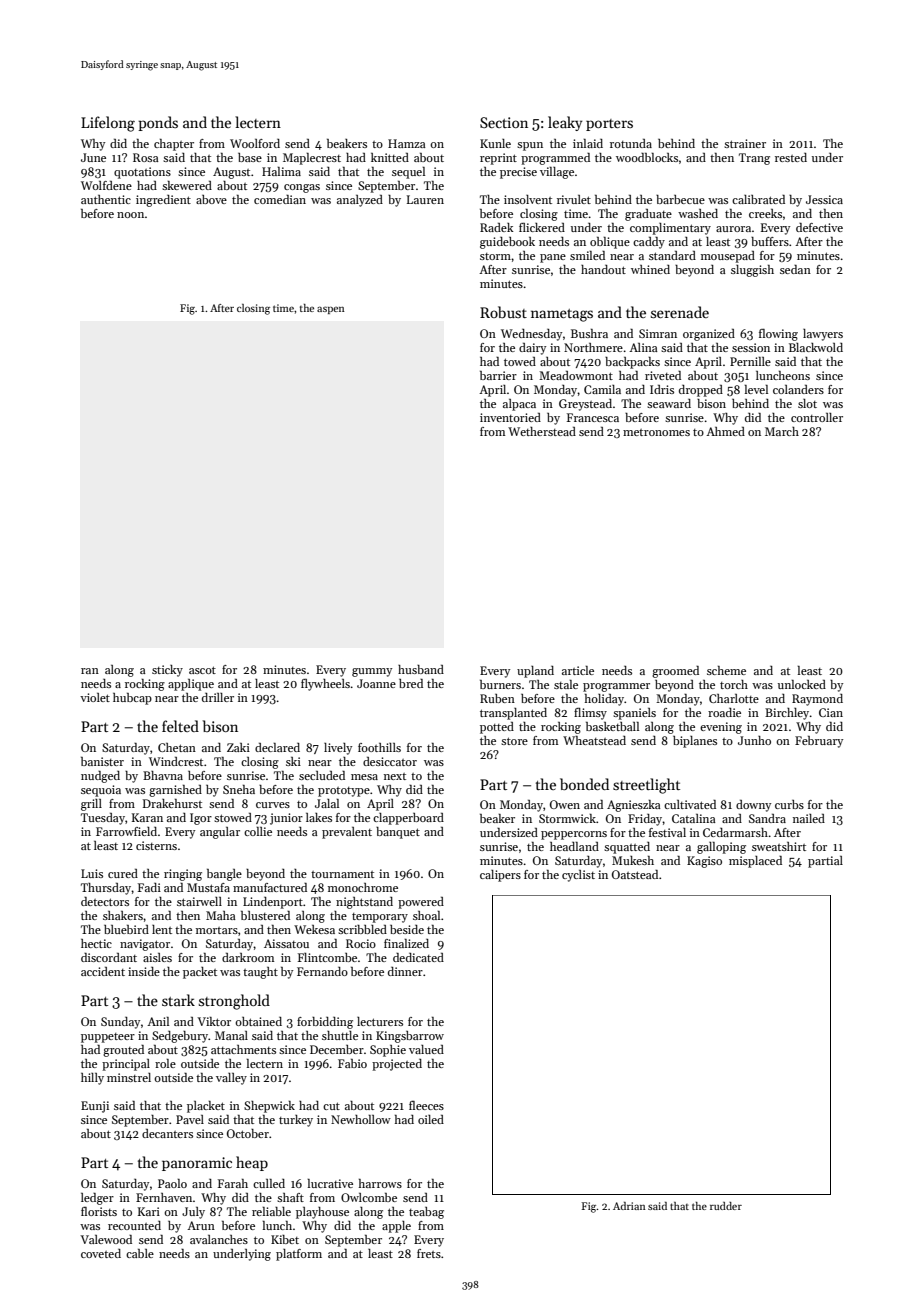  I want to click on ledger, so click(97, 1199).
